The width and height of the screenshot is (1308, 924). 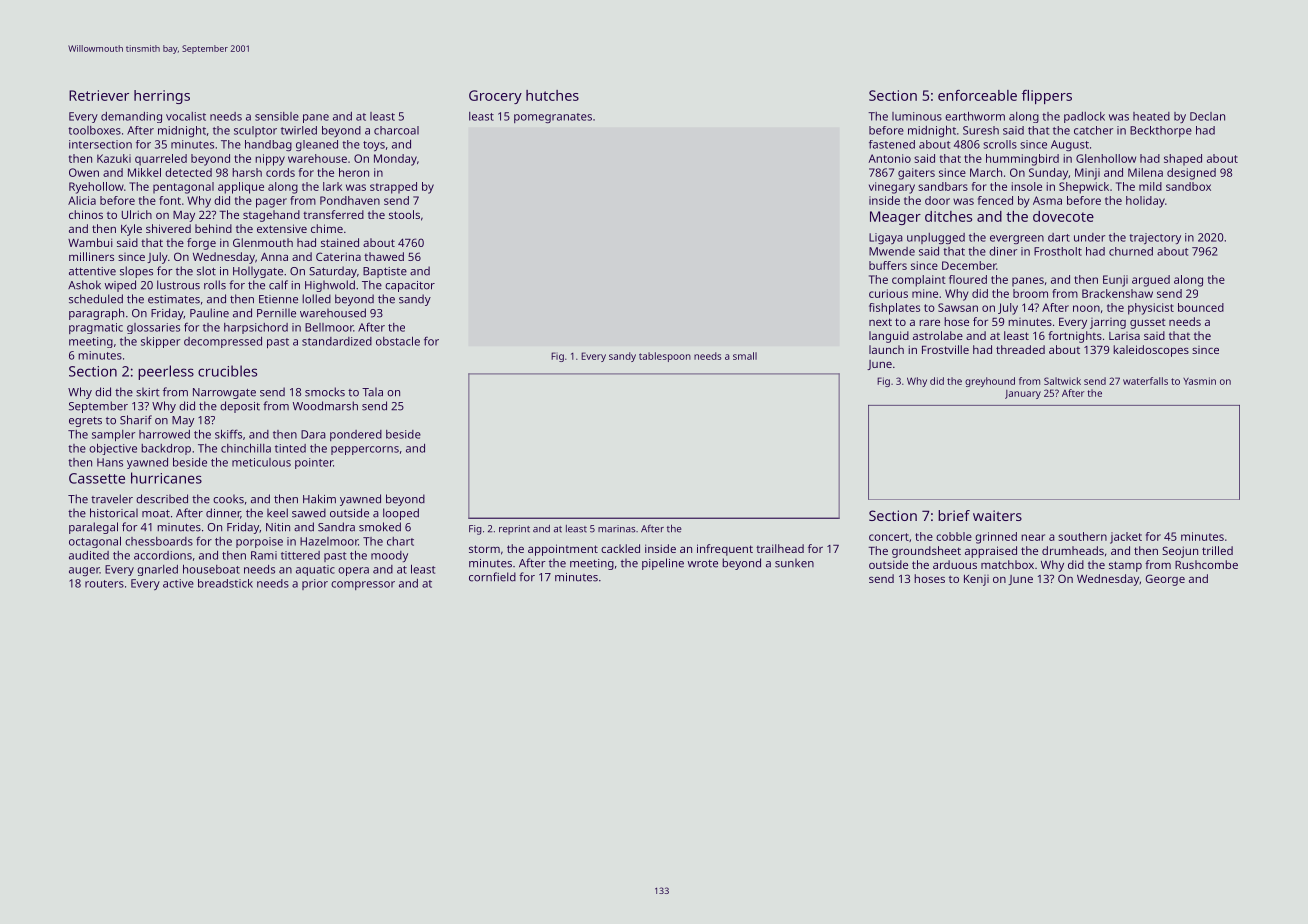 I want to click on hutches, so click(x=552, y=95).
